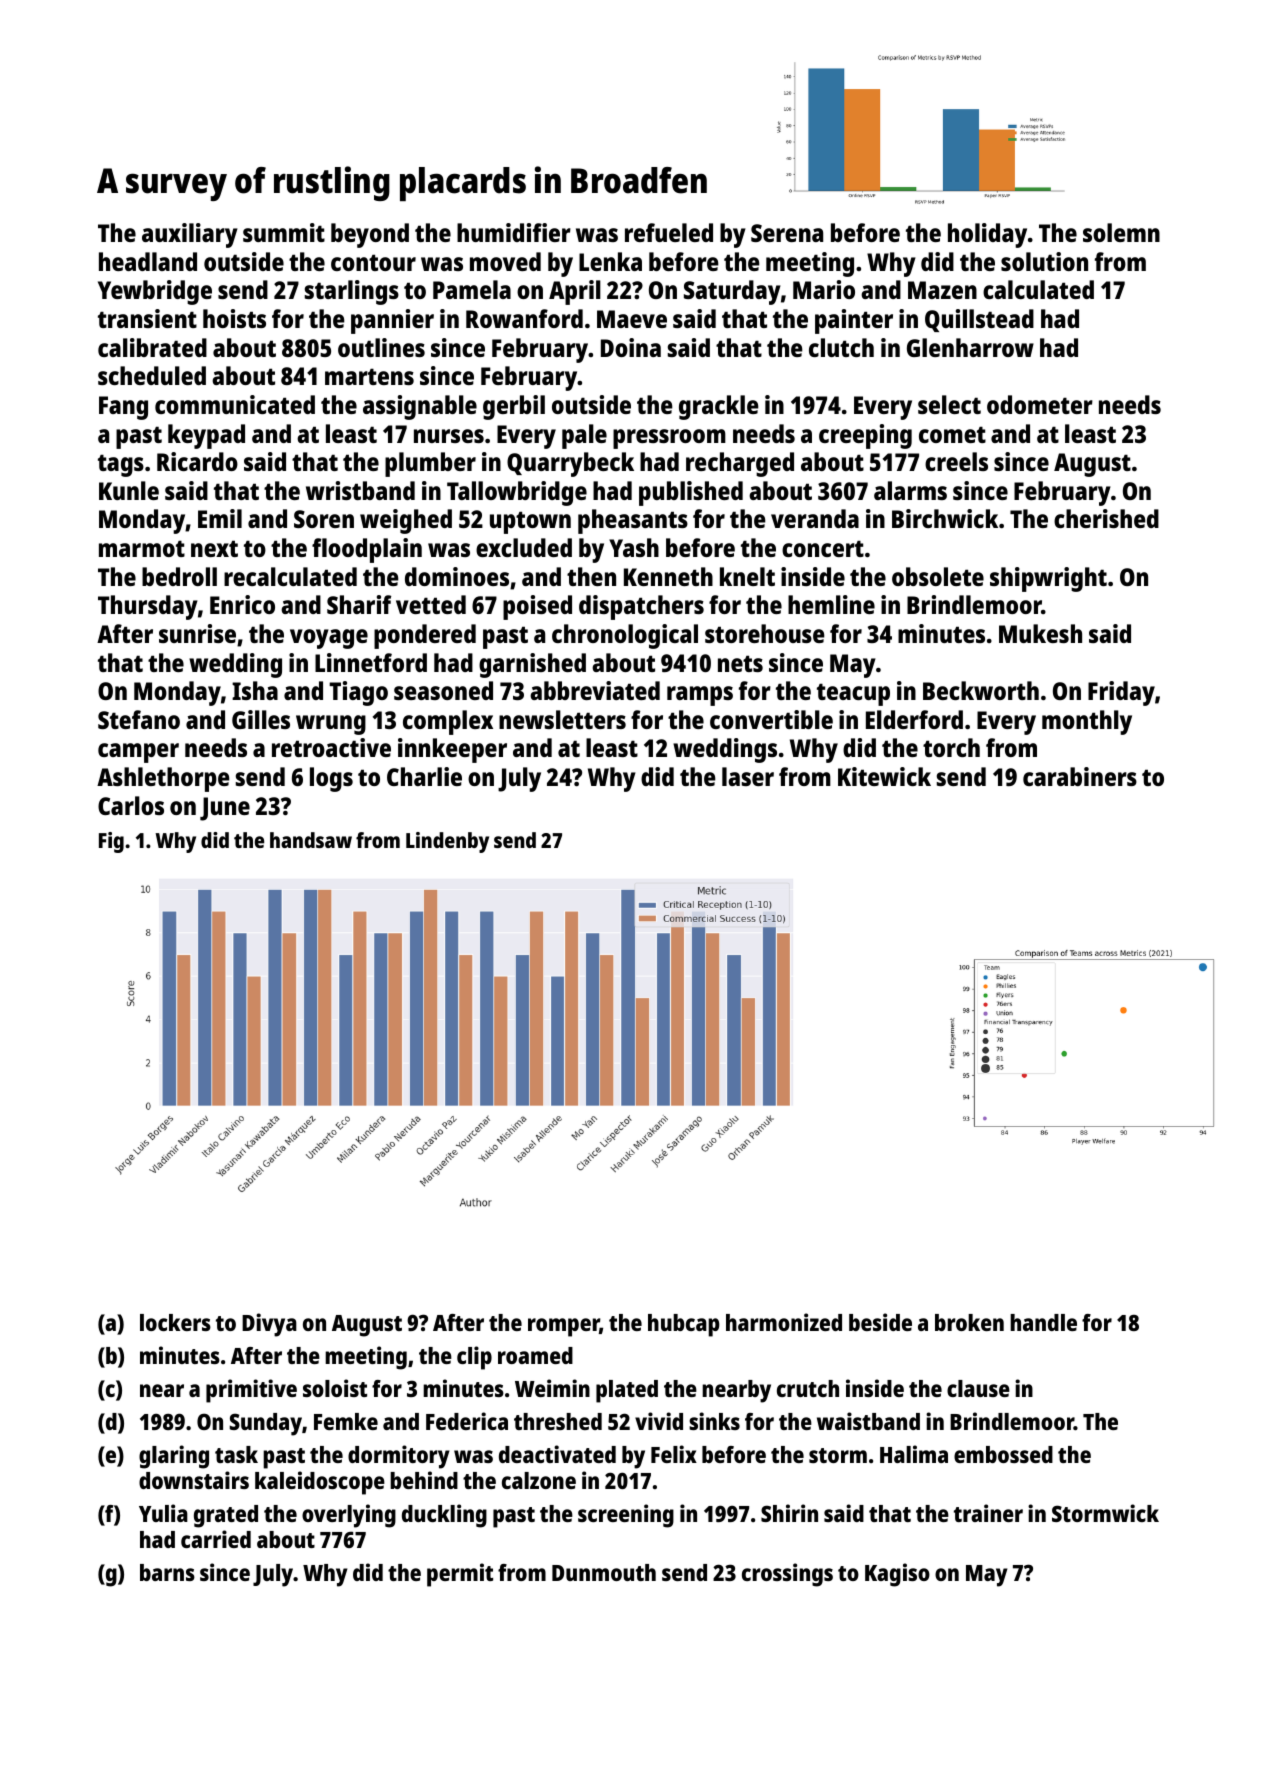 This screenshot has height=1791, width=1266. Describe the element at coordinates (447, 842) in the screenshot. I see `Lindenby` at that location.
